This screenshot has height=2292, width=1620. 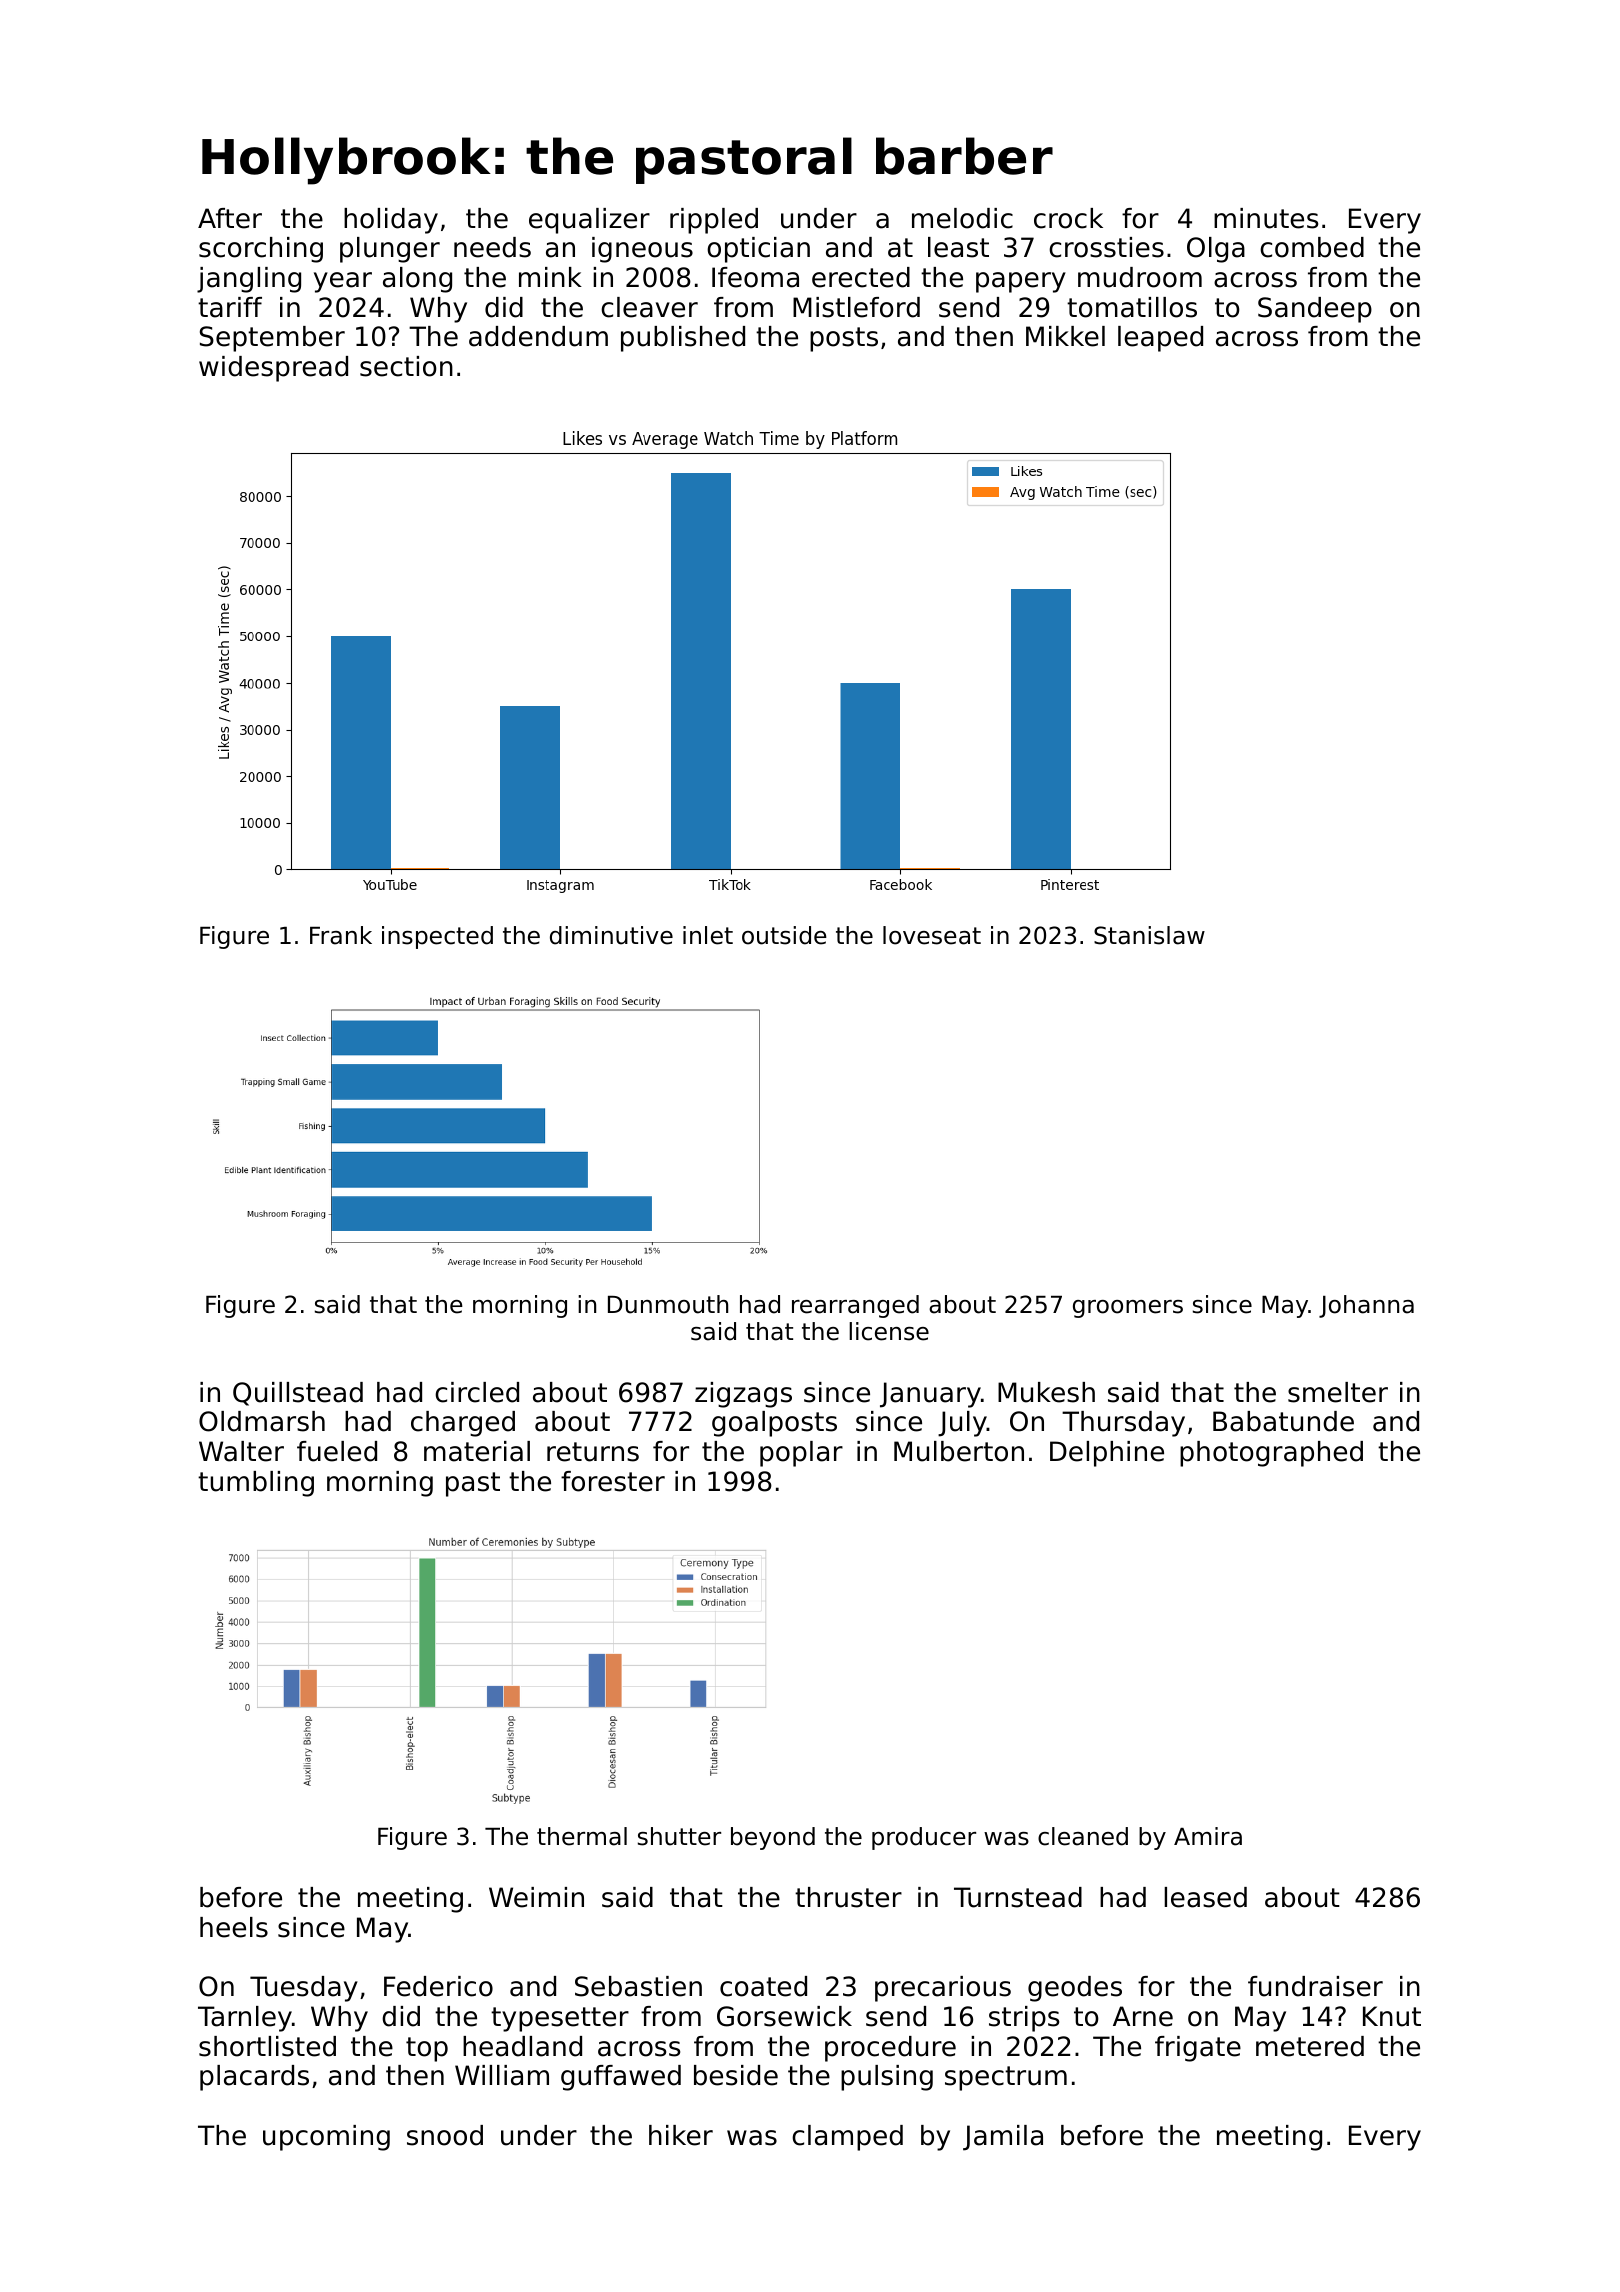 I want to click on snood, so click(x=445, y=2135).
